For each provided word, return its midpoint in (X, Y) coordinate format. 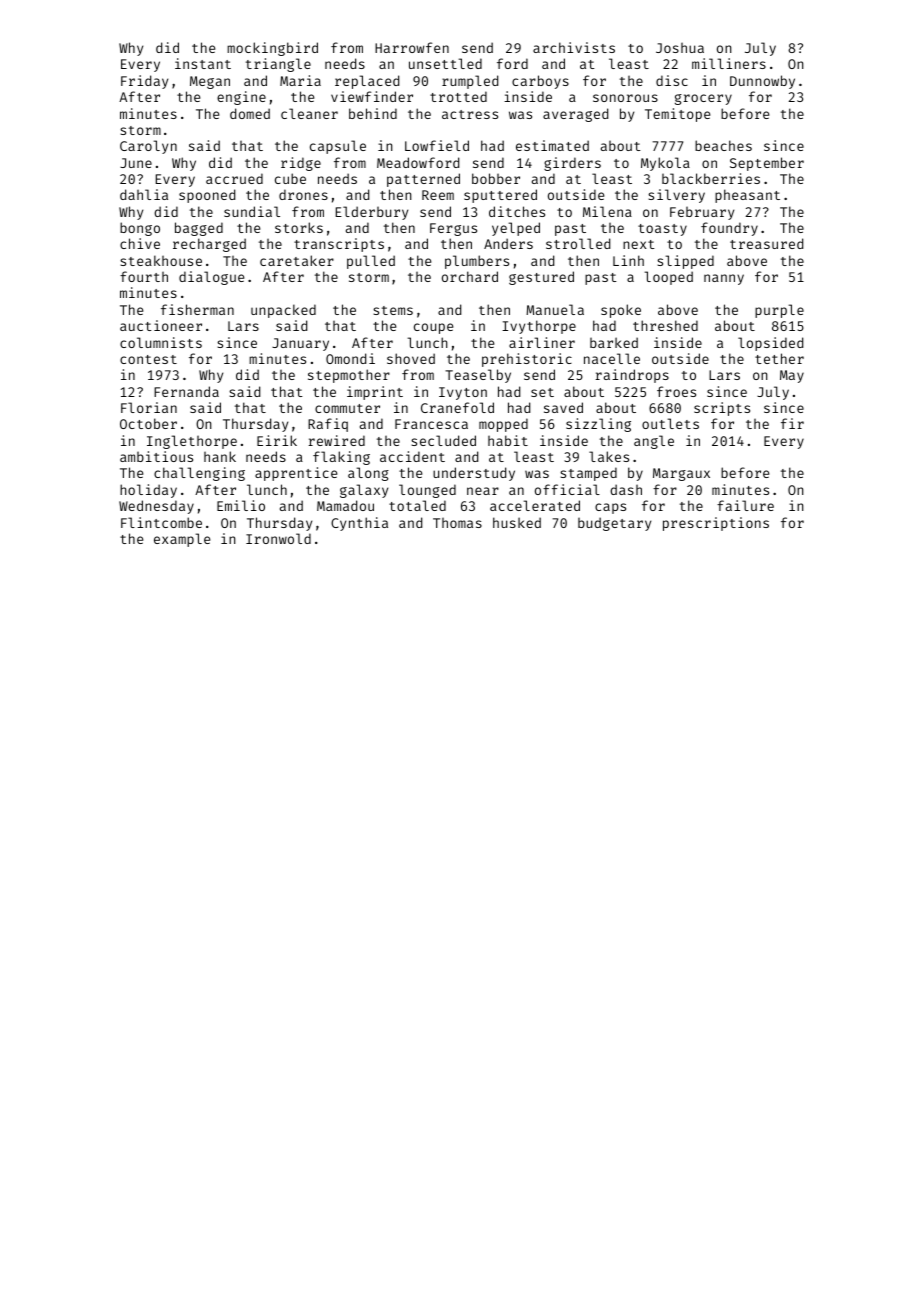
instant (203, 63)
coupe (433, 328)
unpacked (283, 311)
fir (792, 423)
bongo (140, 229)
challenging (199, 474)
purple (779, 311)
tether (779, 358)
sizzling (598, 425)
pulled (371, 262)
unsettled (445, 63)
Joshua (680, 48)
